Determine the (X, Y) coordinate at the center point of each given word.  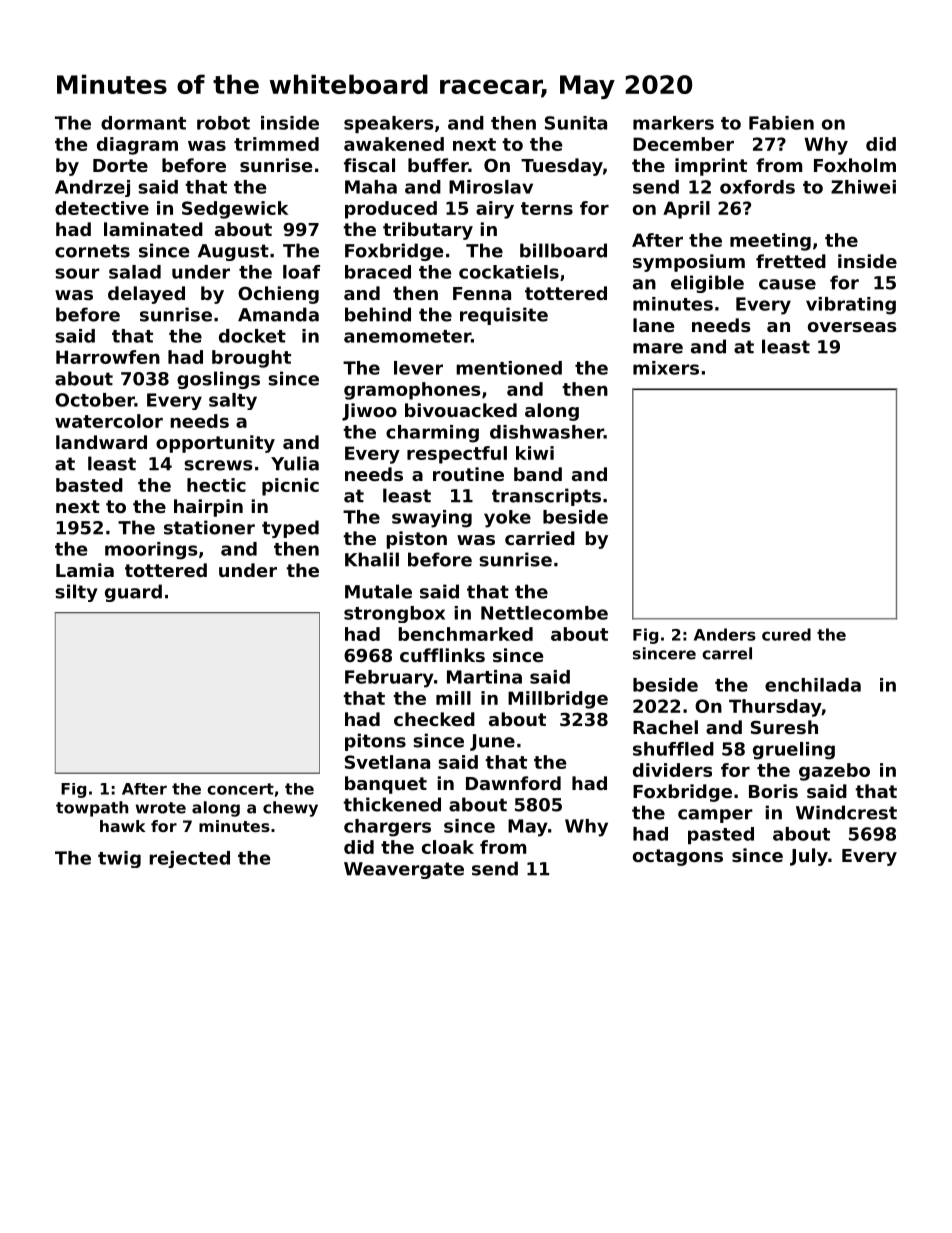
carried (540, 538)
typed (290, 529)
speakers (389, 124)
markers (673, 123)
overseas (852, 327)
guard (133, 593)
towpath (92, 809)
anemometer (407, 336)
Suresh (784, 727)
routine (468, 474)
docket (252, 336)
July (809, 857)
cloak (448, 847)
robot (223, 123)
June (492, 742)
